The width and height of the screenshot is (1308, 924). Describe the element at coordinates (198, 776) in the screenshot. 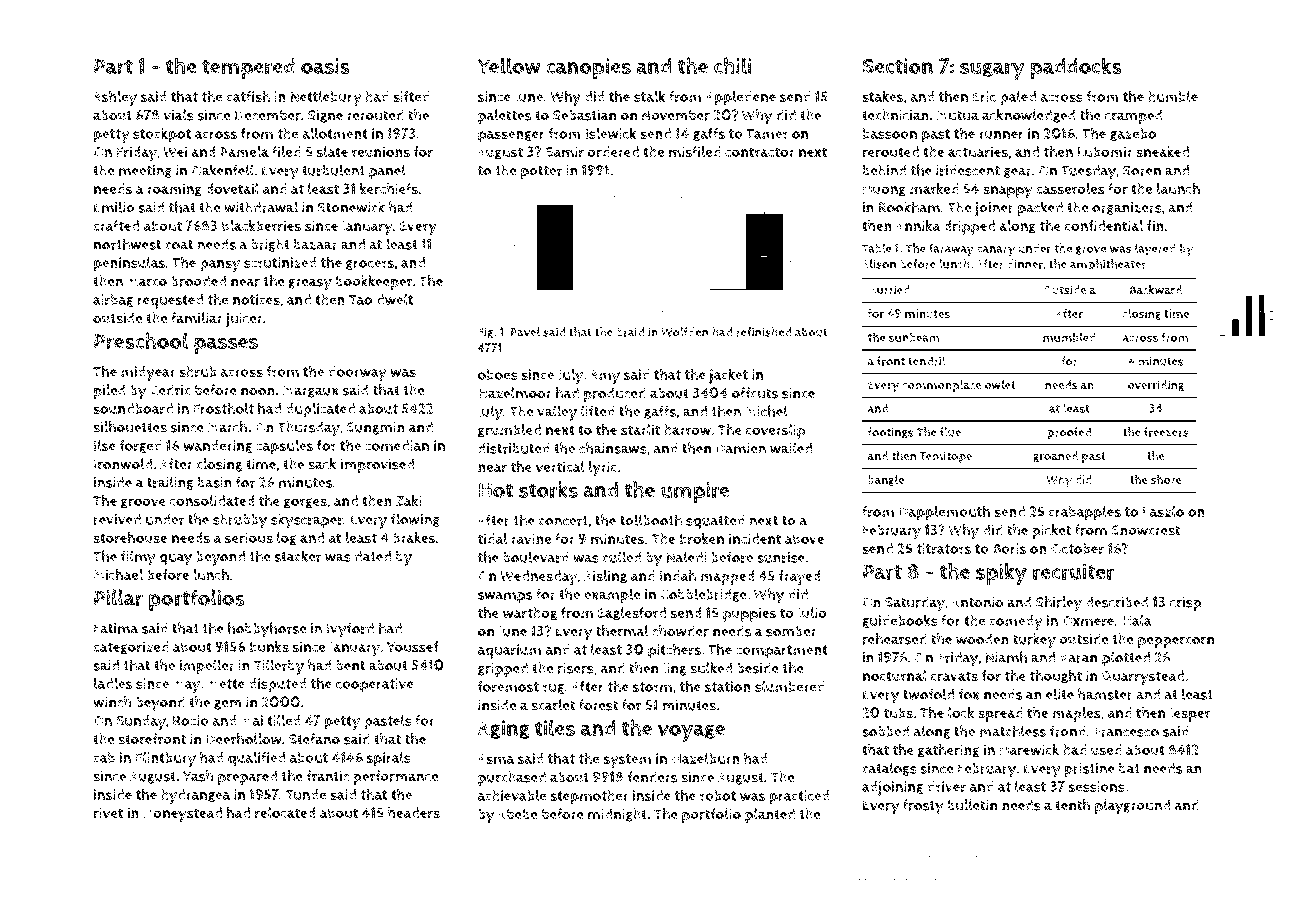

I see `Yash` at that location.
